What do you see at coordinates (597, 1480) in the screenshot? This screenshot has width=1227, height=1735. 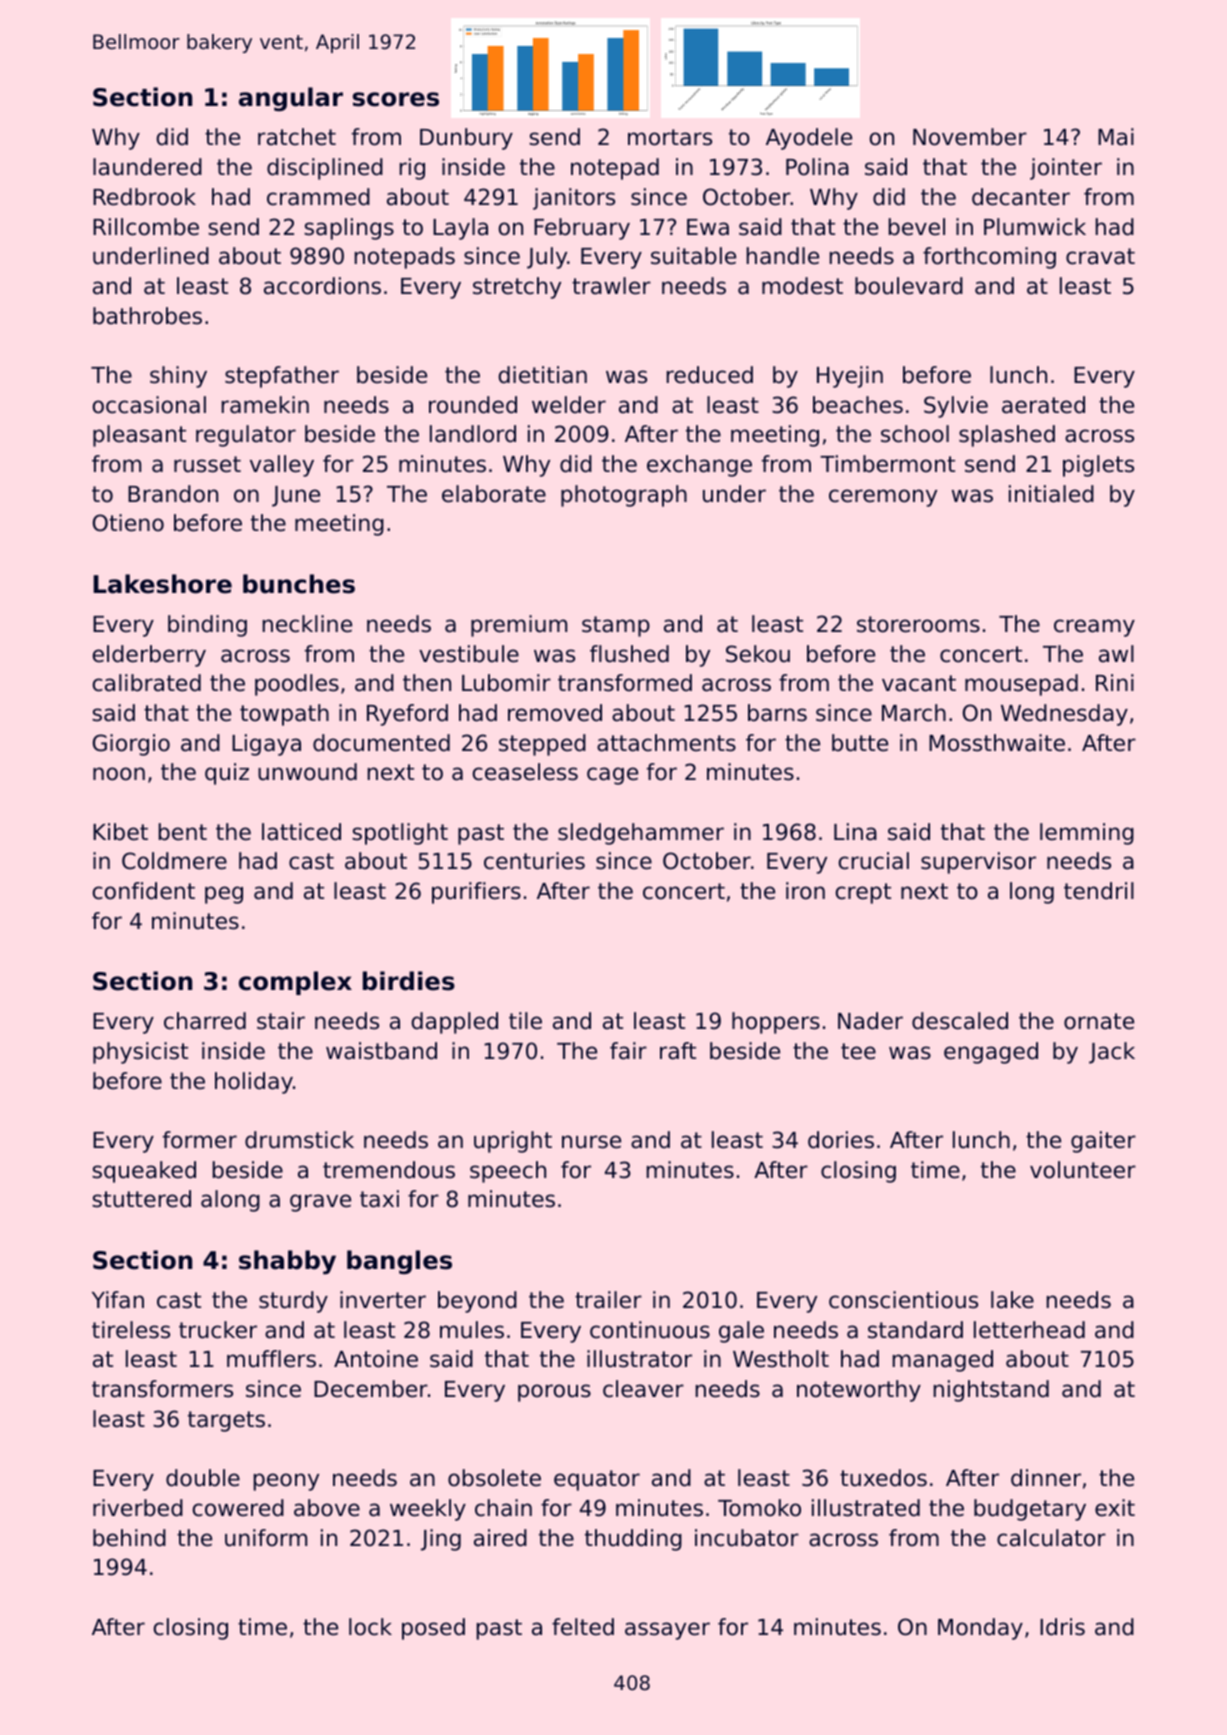 I see `equator` at bounding box center [597, 1480].
